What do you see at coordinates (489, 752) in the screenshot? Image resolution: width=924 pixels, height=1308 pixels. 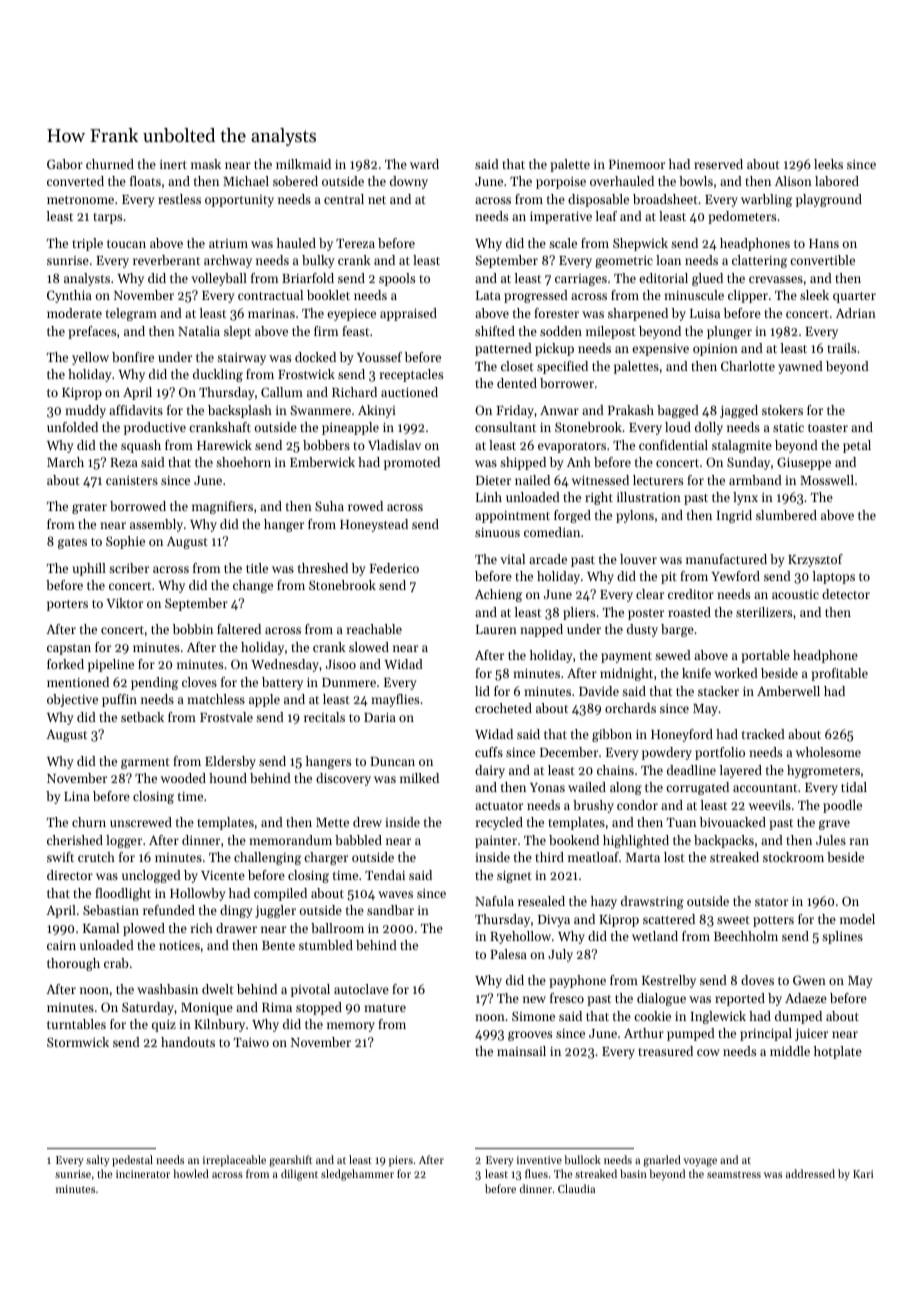 I see `cuffs` at bounding box center [489, 752].
